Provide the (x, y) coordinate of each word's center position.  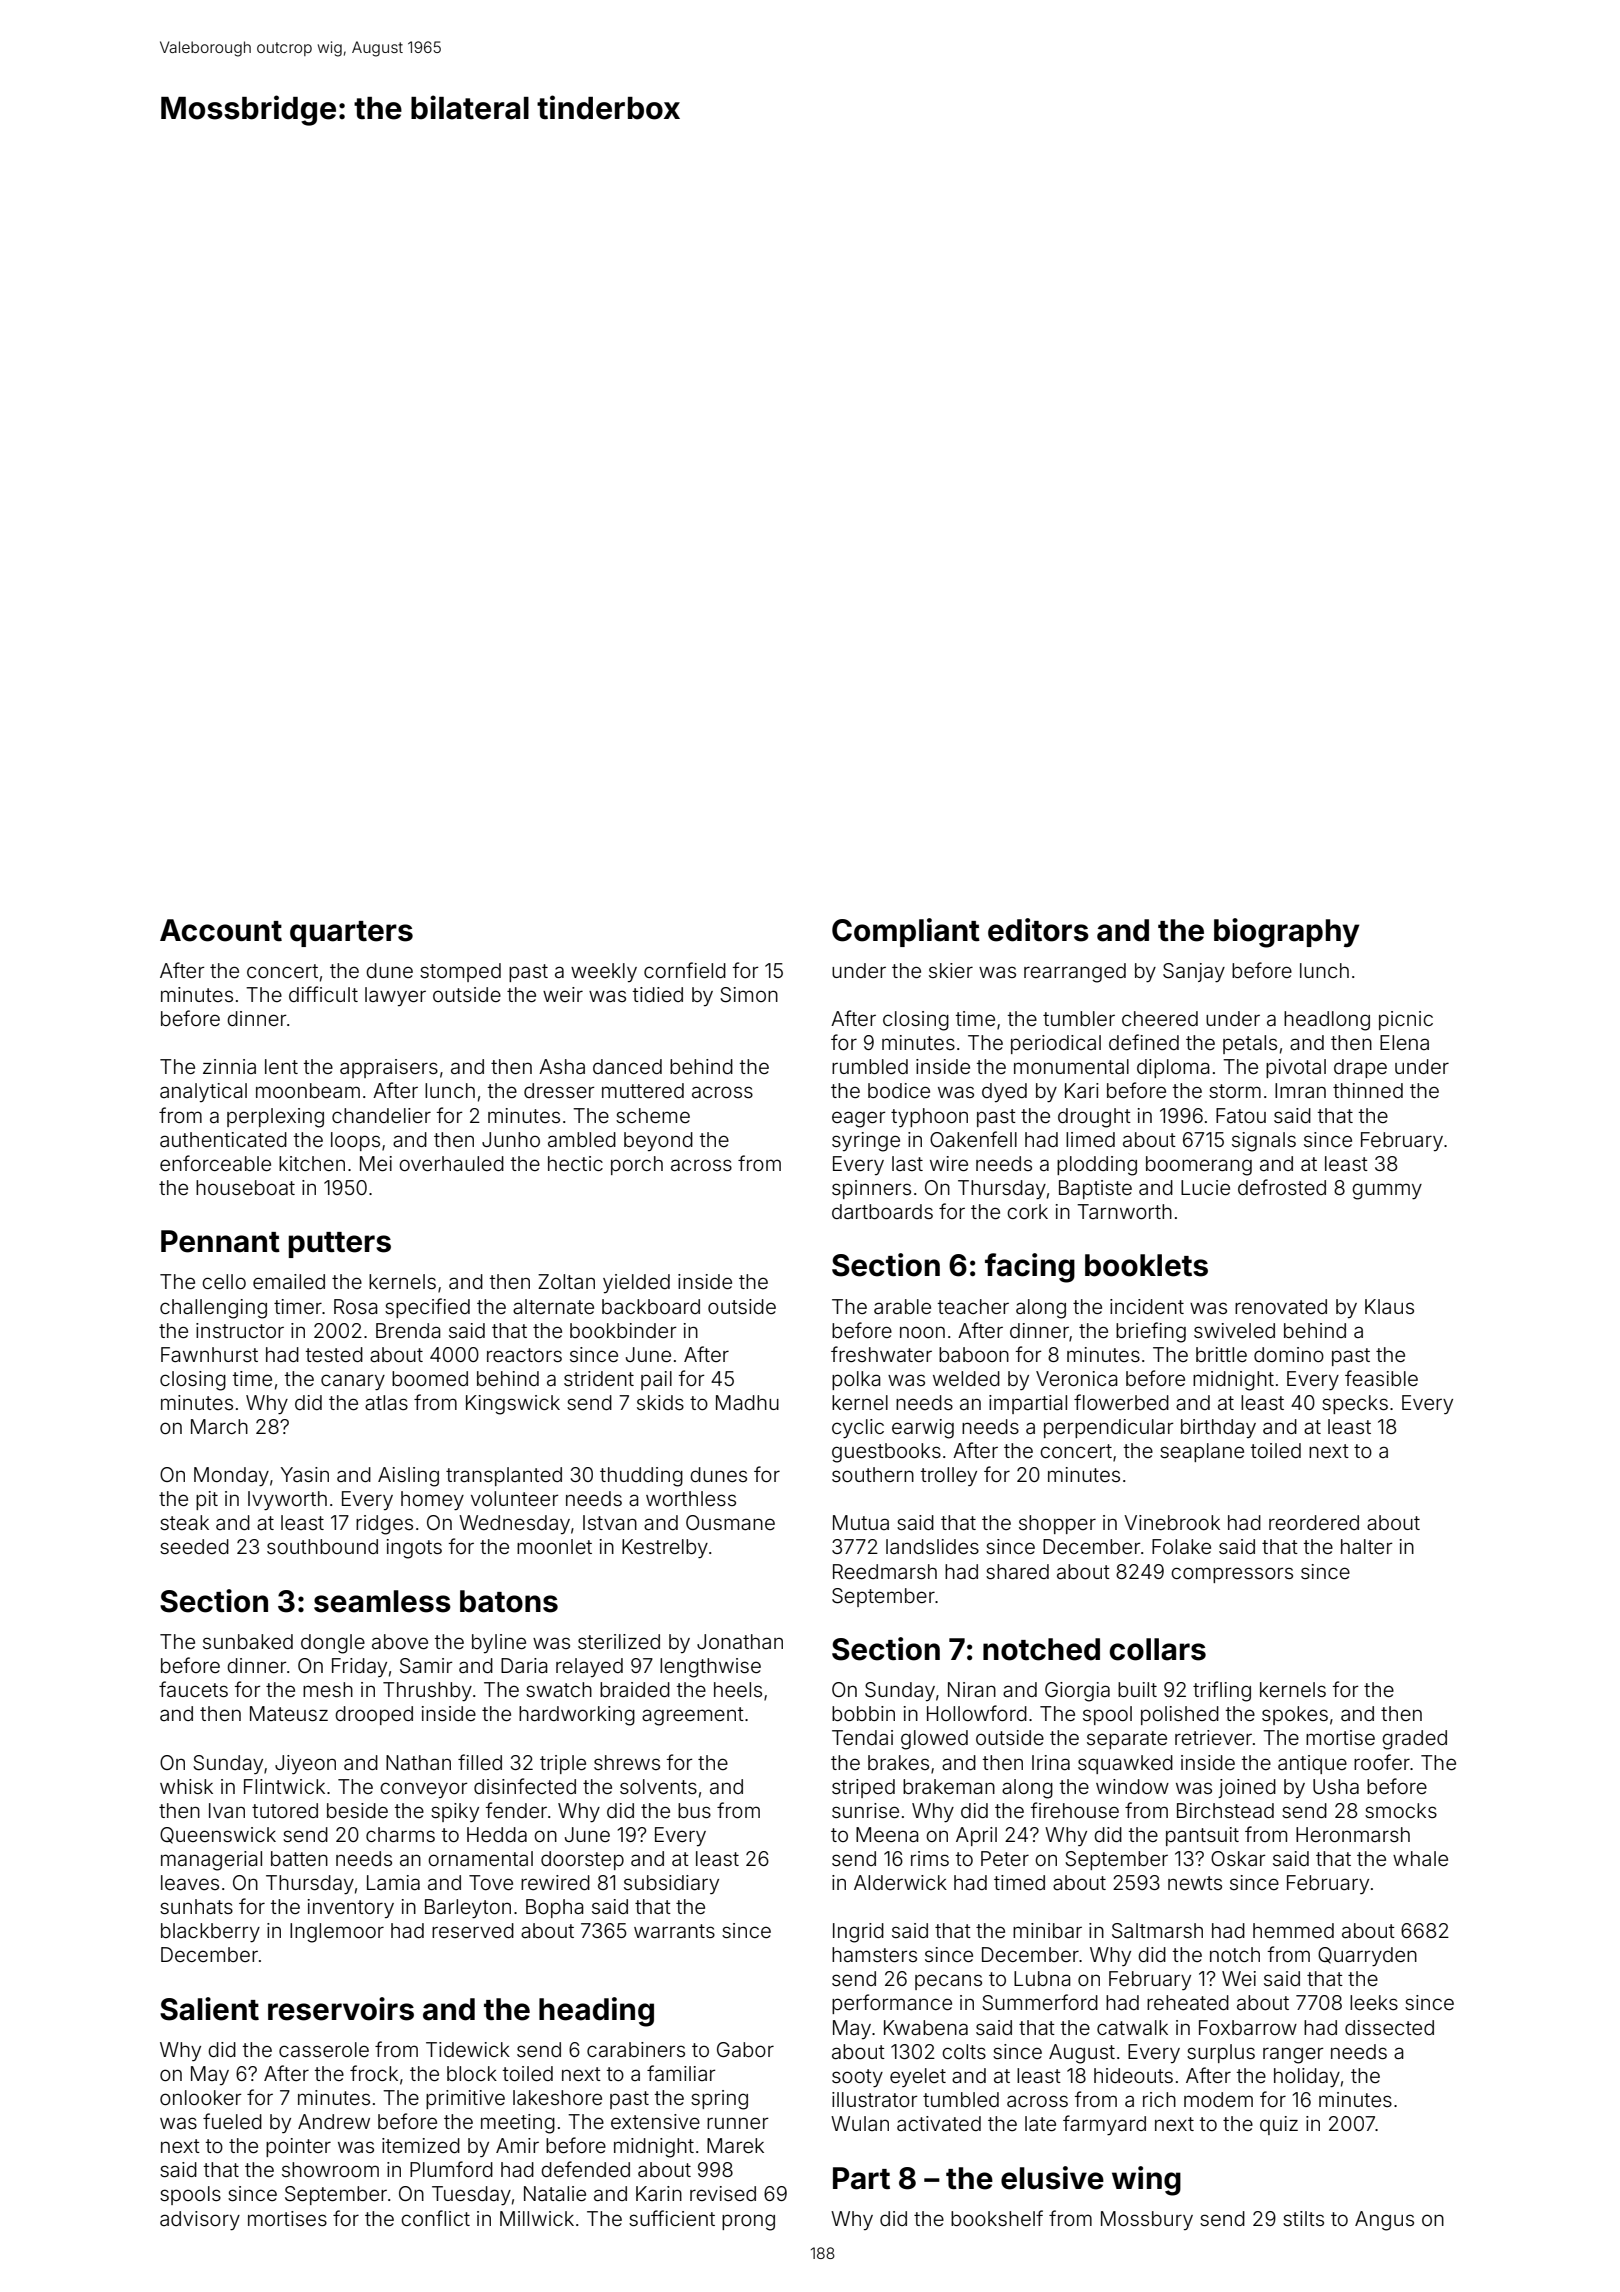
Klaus (1389, 1306)
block (472, 2073)
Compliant (906, 932)
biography (1287, 933)
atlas (386, 1402)
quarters (351, 934)
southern (873, 1474)
